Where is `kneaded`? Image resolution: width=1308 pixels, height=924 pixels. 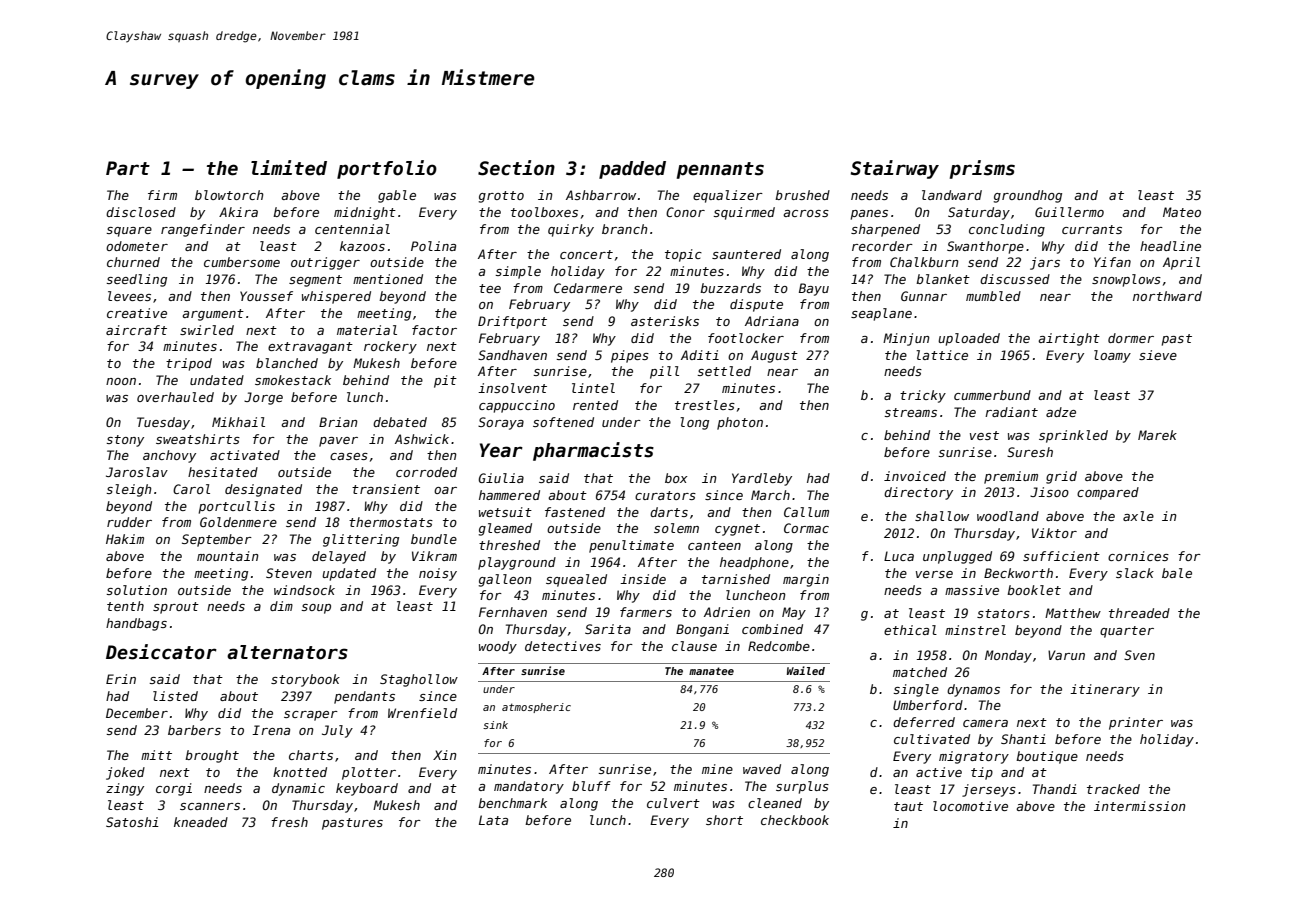
kneaded is located at coordinates (201, 822).
